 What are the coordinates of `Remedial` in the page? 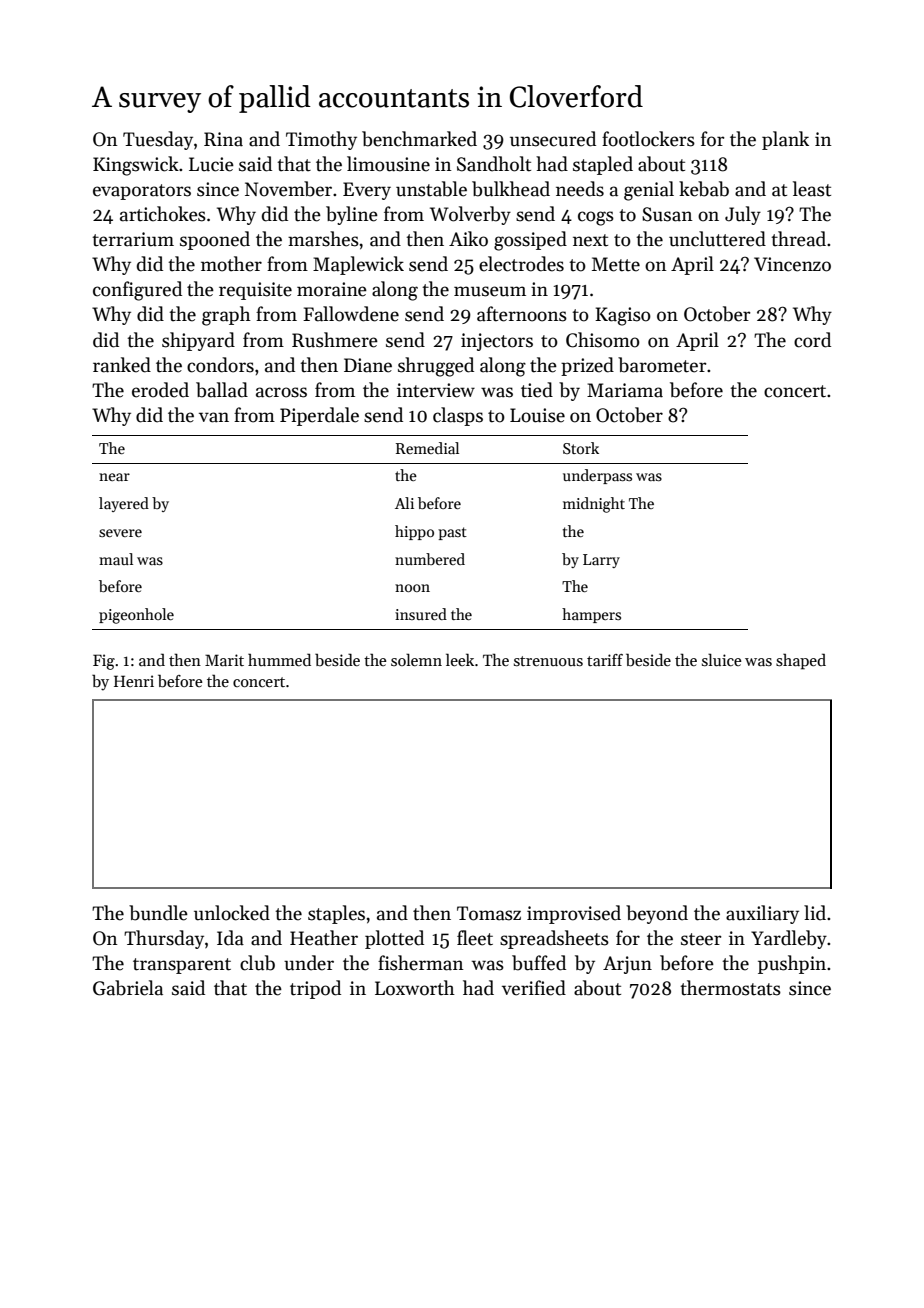 It's located at (427, 448).
